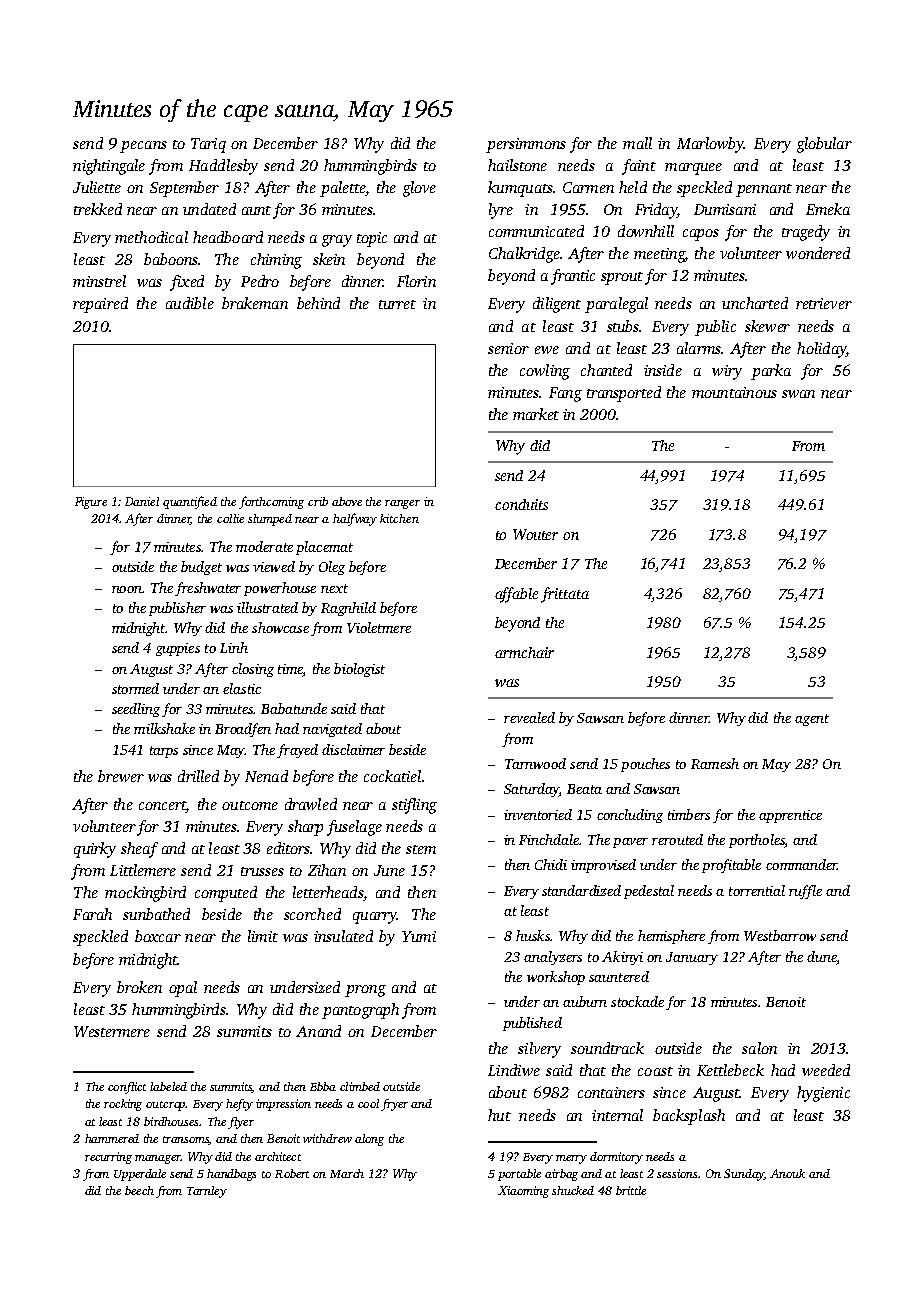 The height and width of the image is (1311, 924). Describe the element at coordinates (545, 372) in the image. I see `cowling` at that location.
